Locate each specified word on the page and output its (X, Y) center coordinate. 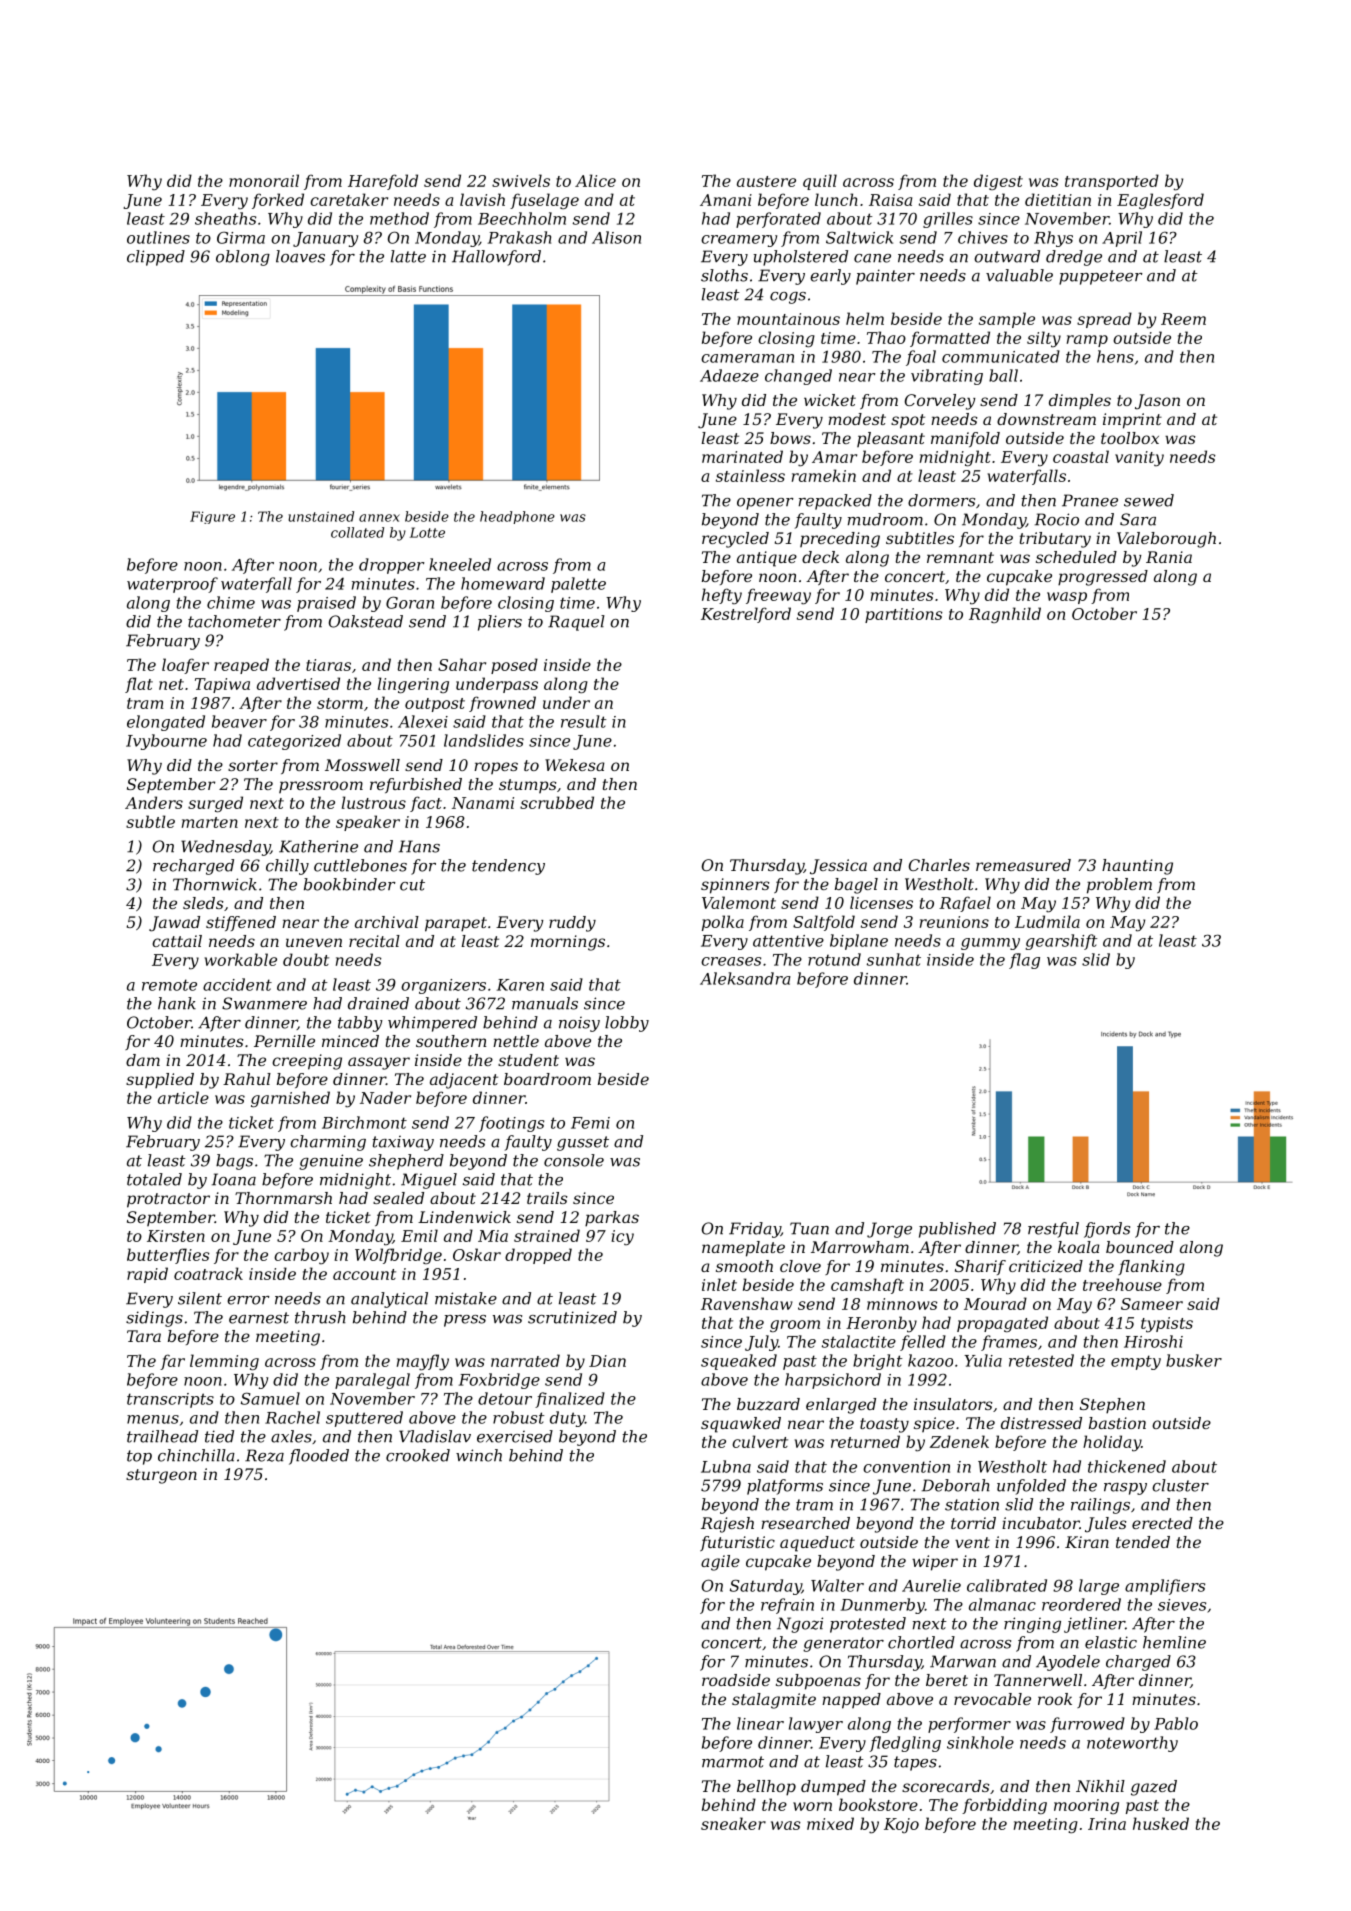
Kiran (1087, 1542)
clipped (156, 258)
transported (1112, 182)
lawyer (816, 1725)
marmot (733, 1762)
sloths (724, 275)
